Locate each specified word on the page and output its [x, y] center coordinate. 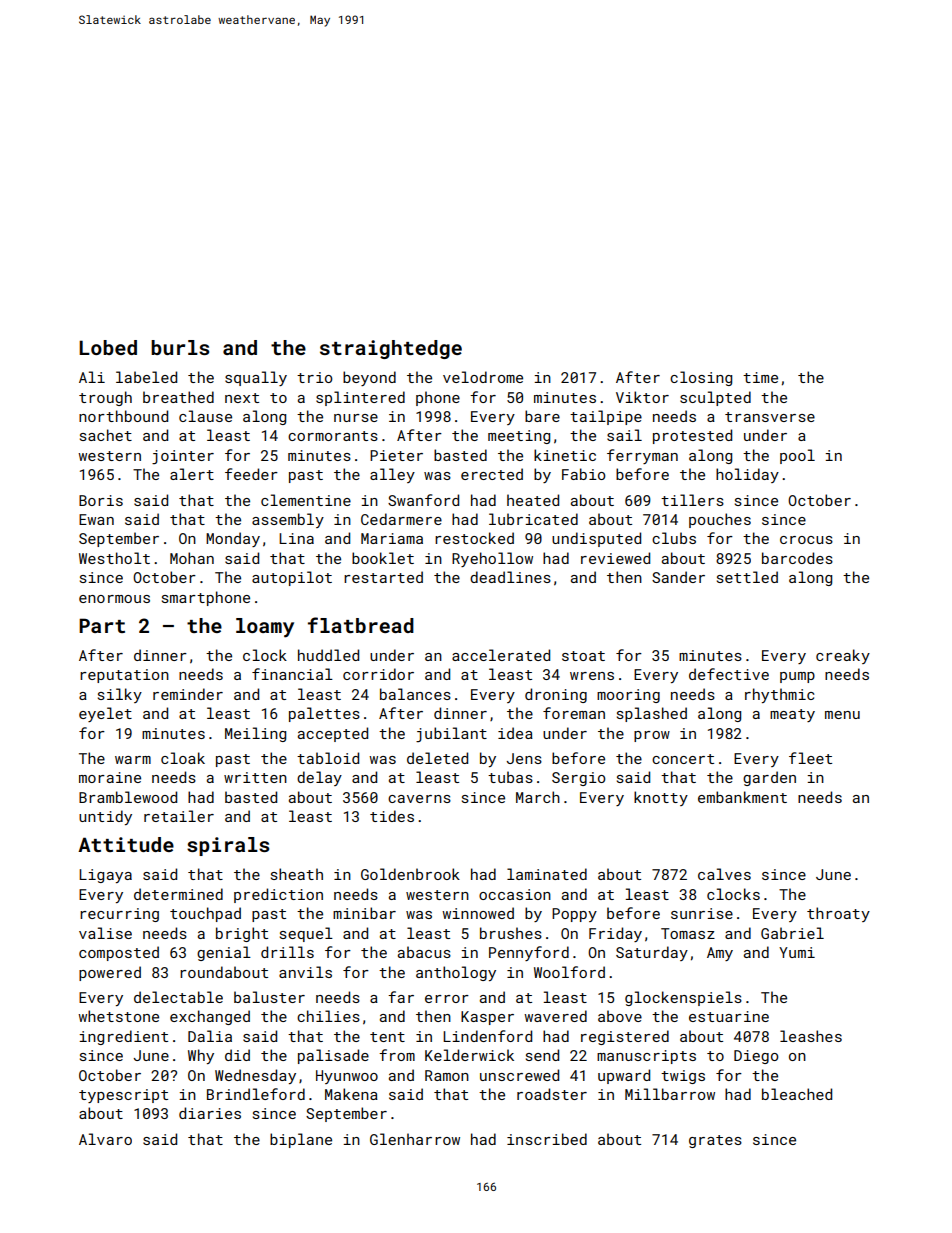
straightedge [391, 349]
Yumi [797, 952]
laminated [547, 874]
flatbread [361, 625]
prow [652, 736]
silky [120, 695]
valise [105, 933]
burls [180, 347]
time [760, 377]
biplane [301, 1140]
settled [747, 577]
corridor [378, 674]
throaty [838, 914]
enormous [114, 599]
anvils [305, 972]
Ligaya [105, 876]
